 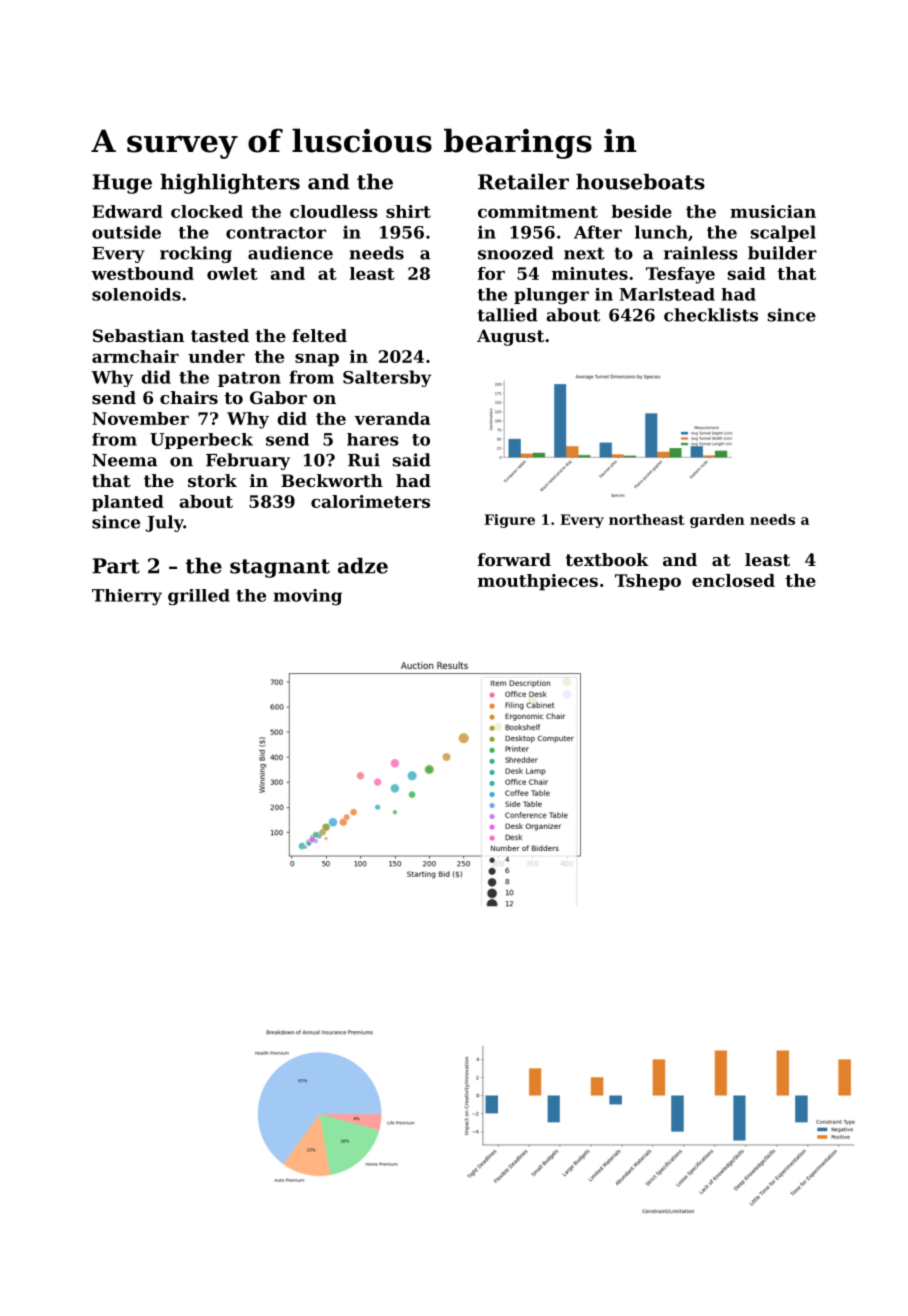 What do you see at coordinates (373, 439) in the screenshot?
I see `hares` at bounding box center [373, 439].
